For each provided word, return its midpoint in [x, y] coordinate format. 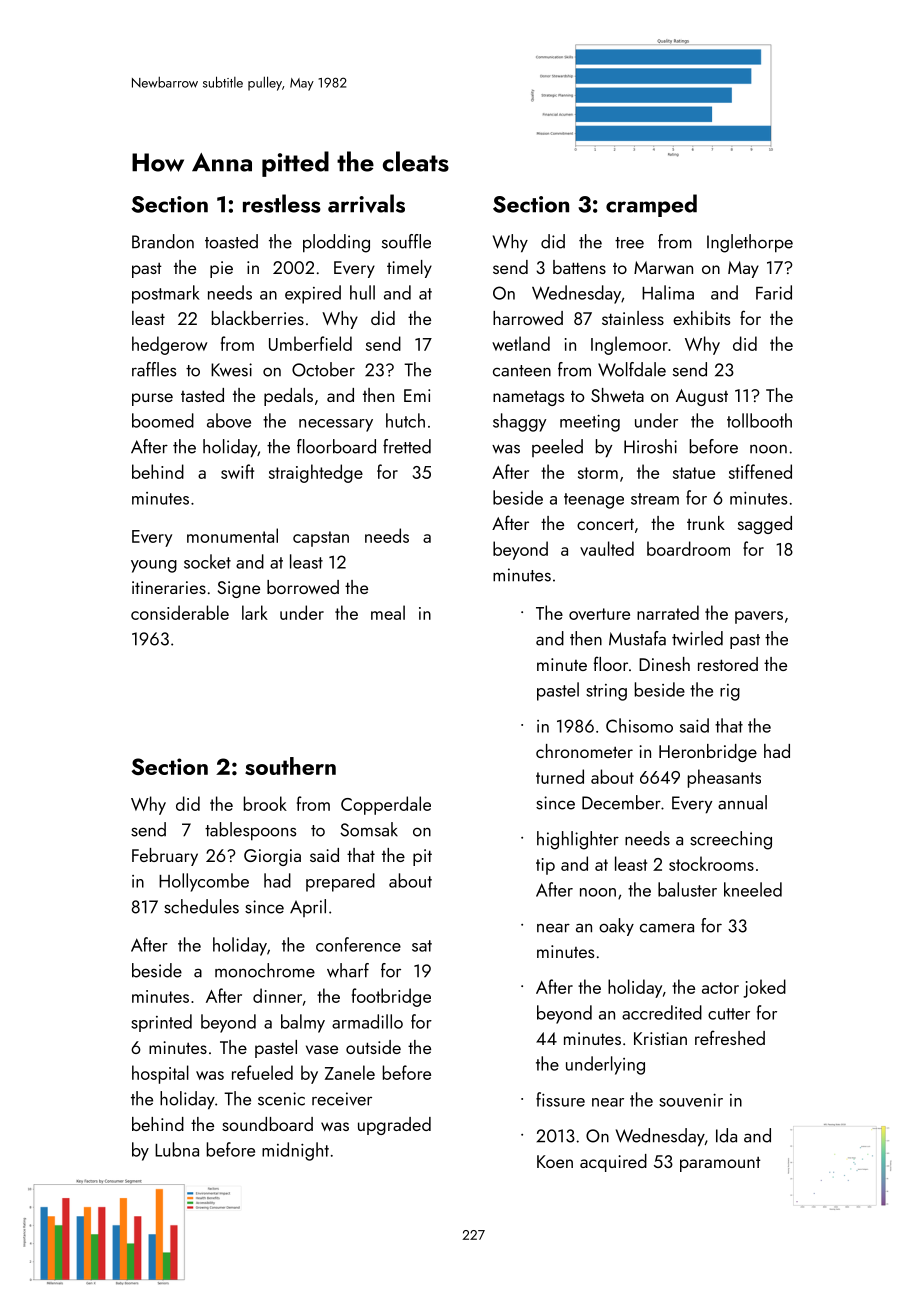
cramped [651, 205]
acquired [613, 1163]
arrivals [366, 203]
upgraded [394, 1126]
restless [282, 203]
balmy [303, 1023]
